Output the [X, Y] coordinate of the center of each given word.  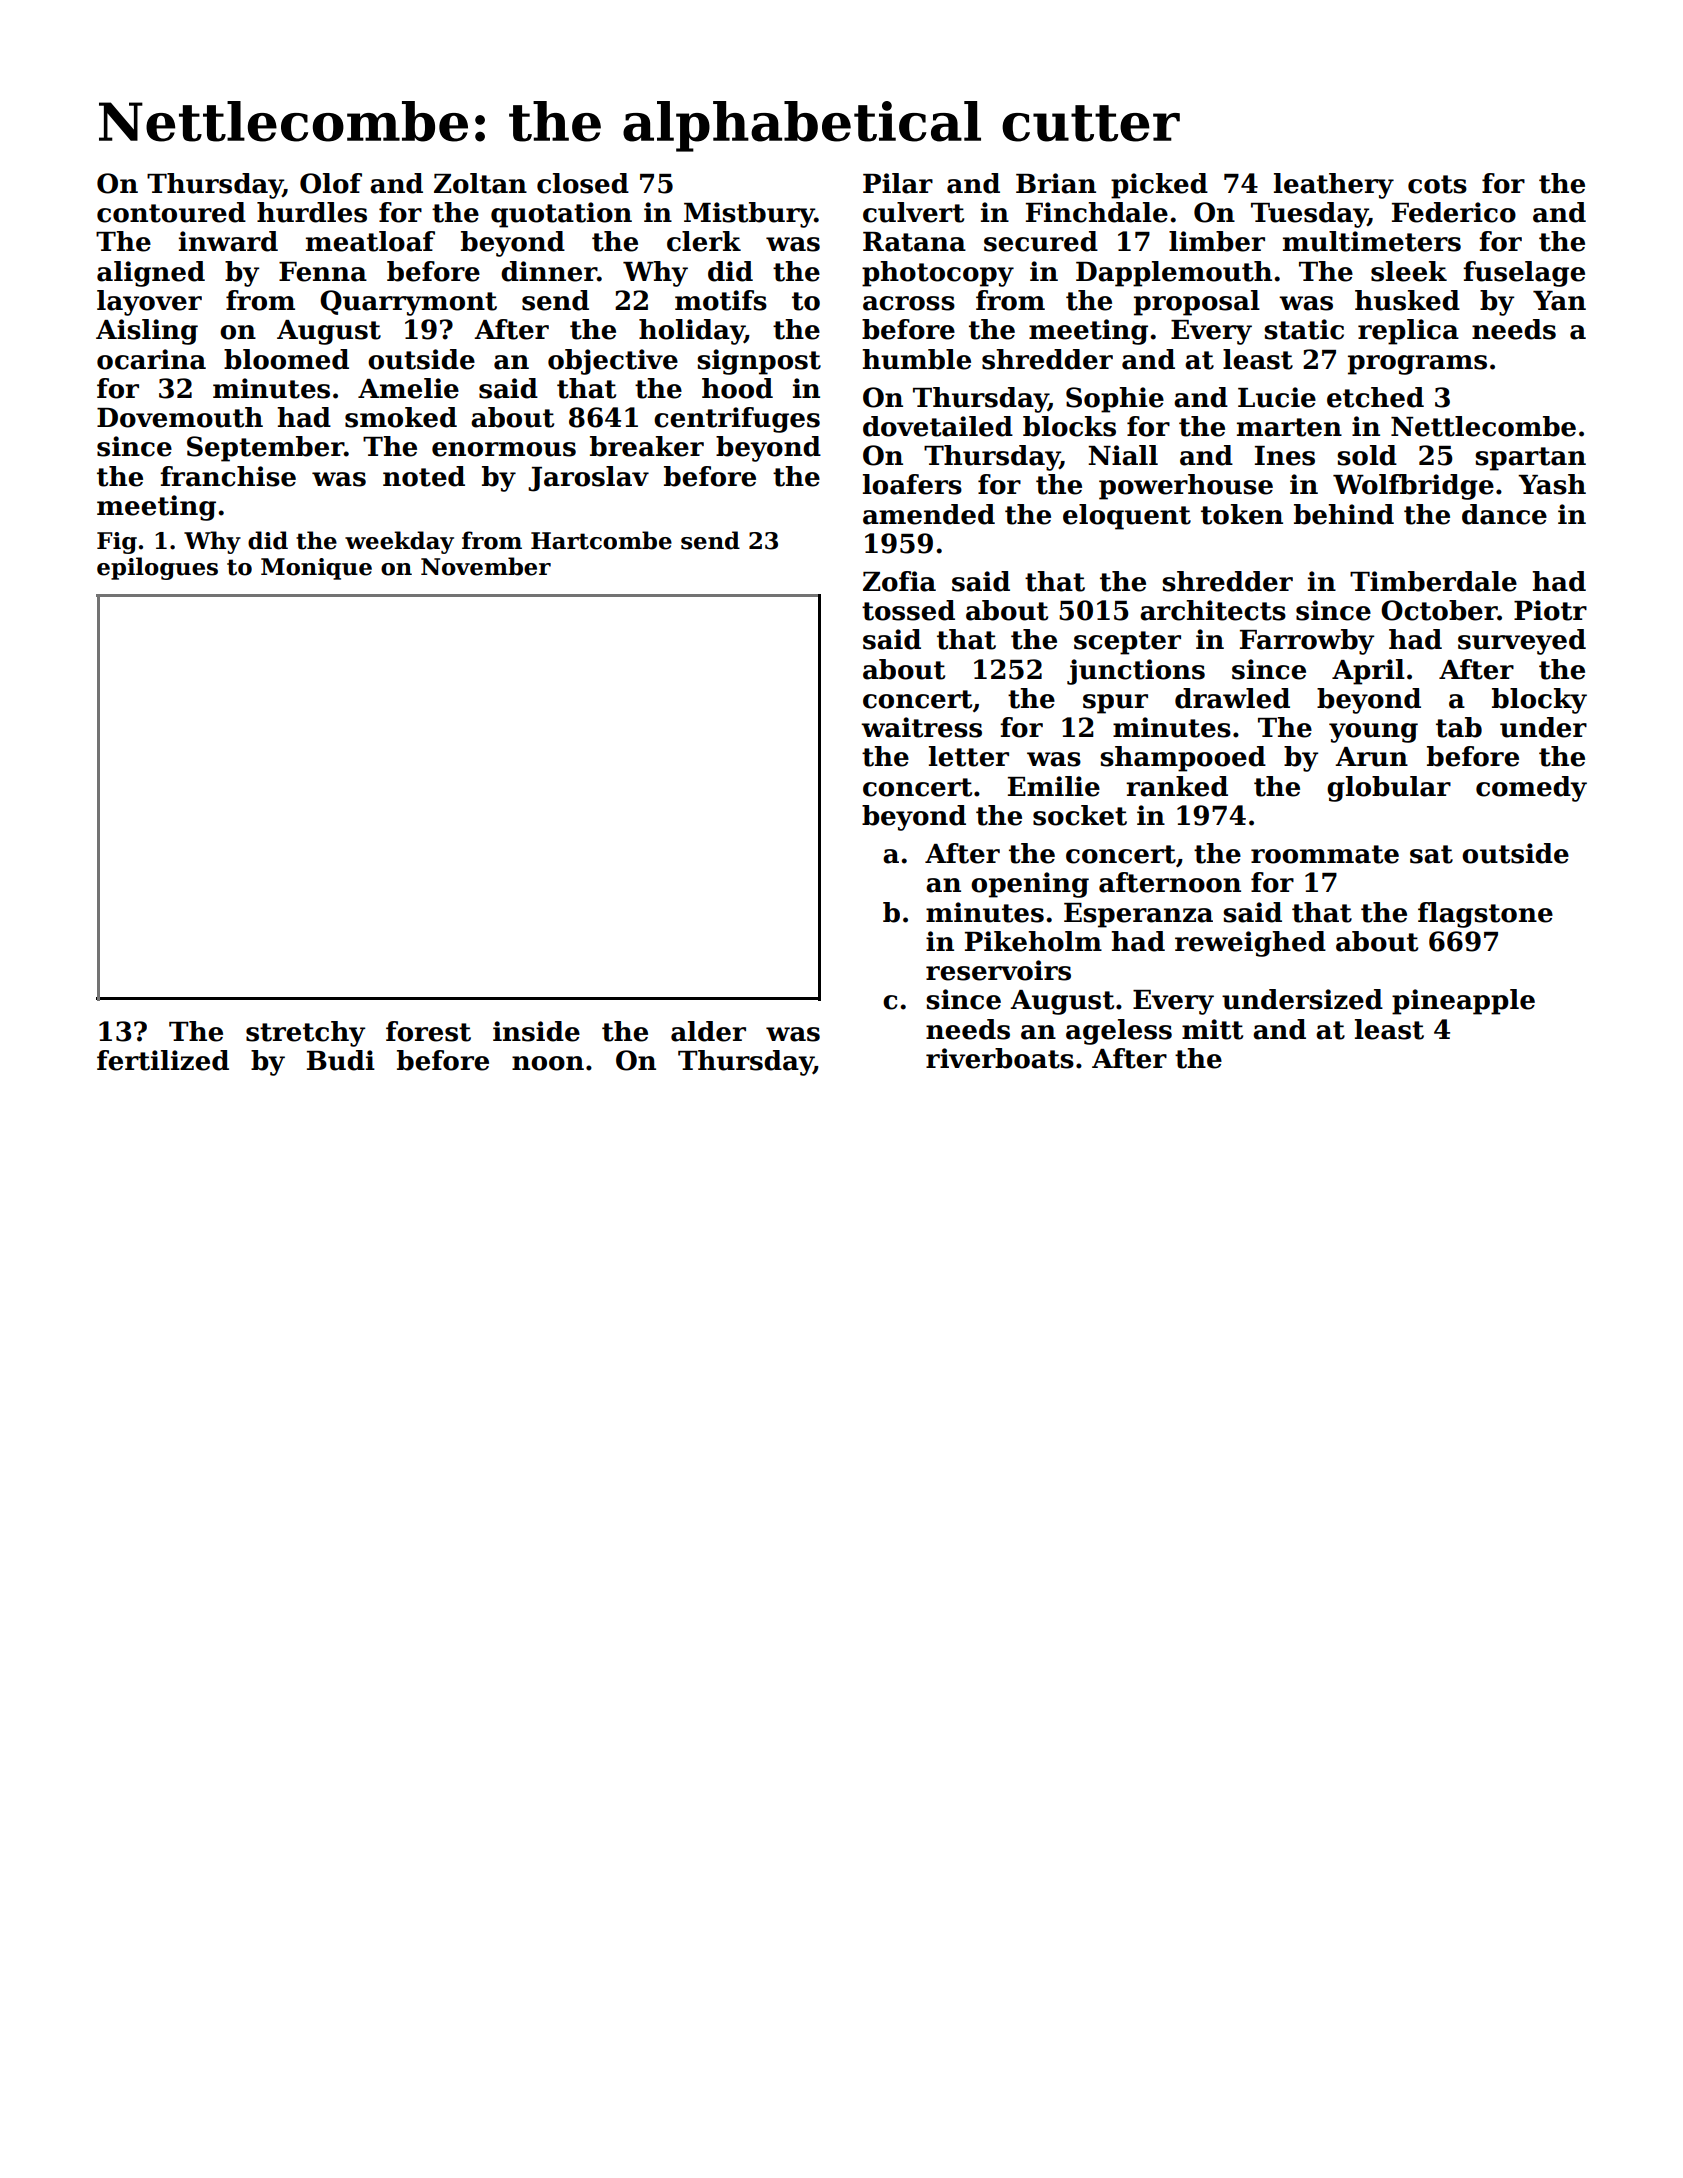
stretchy [305, 1034]
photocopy [938, 274]
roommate [1325, 854]
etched [1375, 397]
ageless [1119, 1032]
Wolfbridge [1413, 487]
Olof [331, 183]
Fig [117, 543]
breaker [647, 446]
